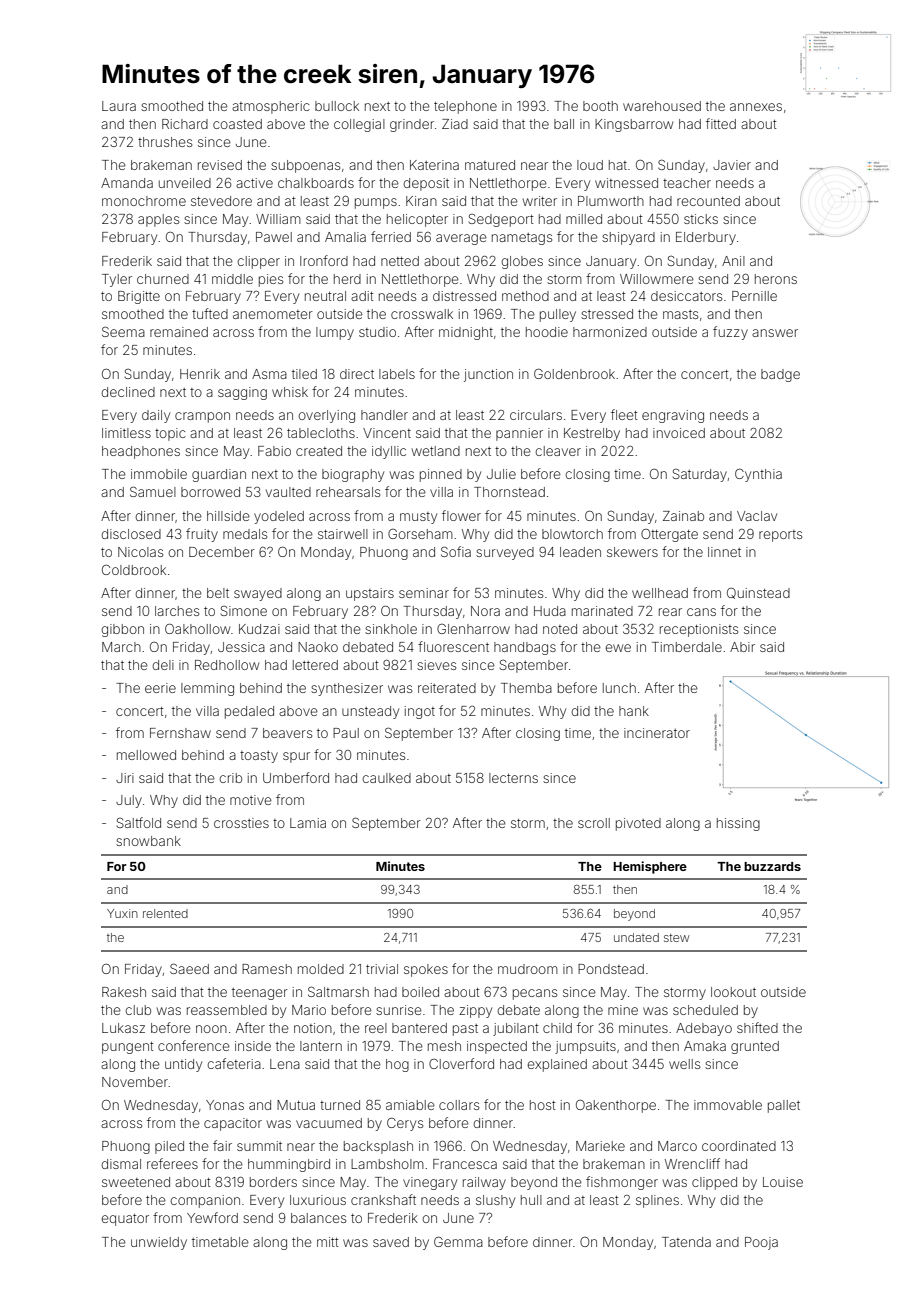  I want to click on Javier, so click(732, 165).
